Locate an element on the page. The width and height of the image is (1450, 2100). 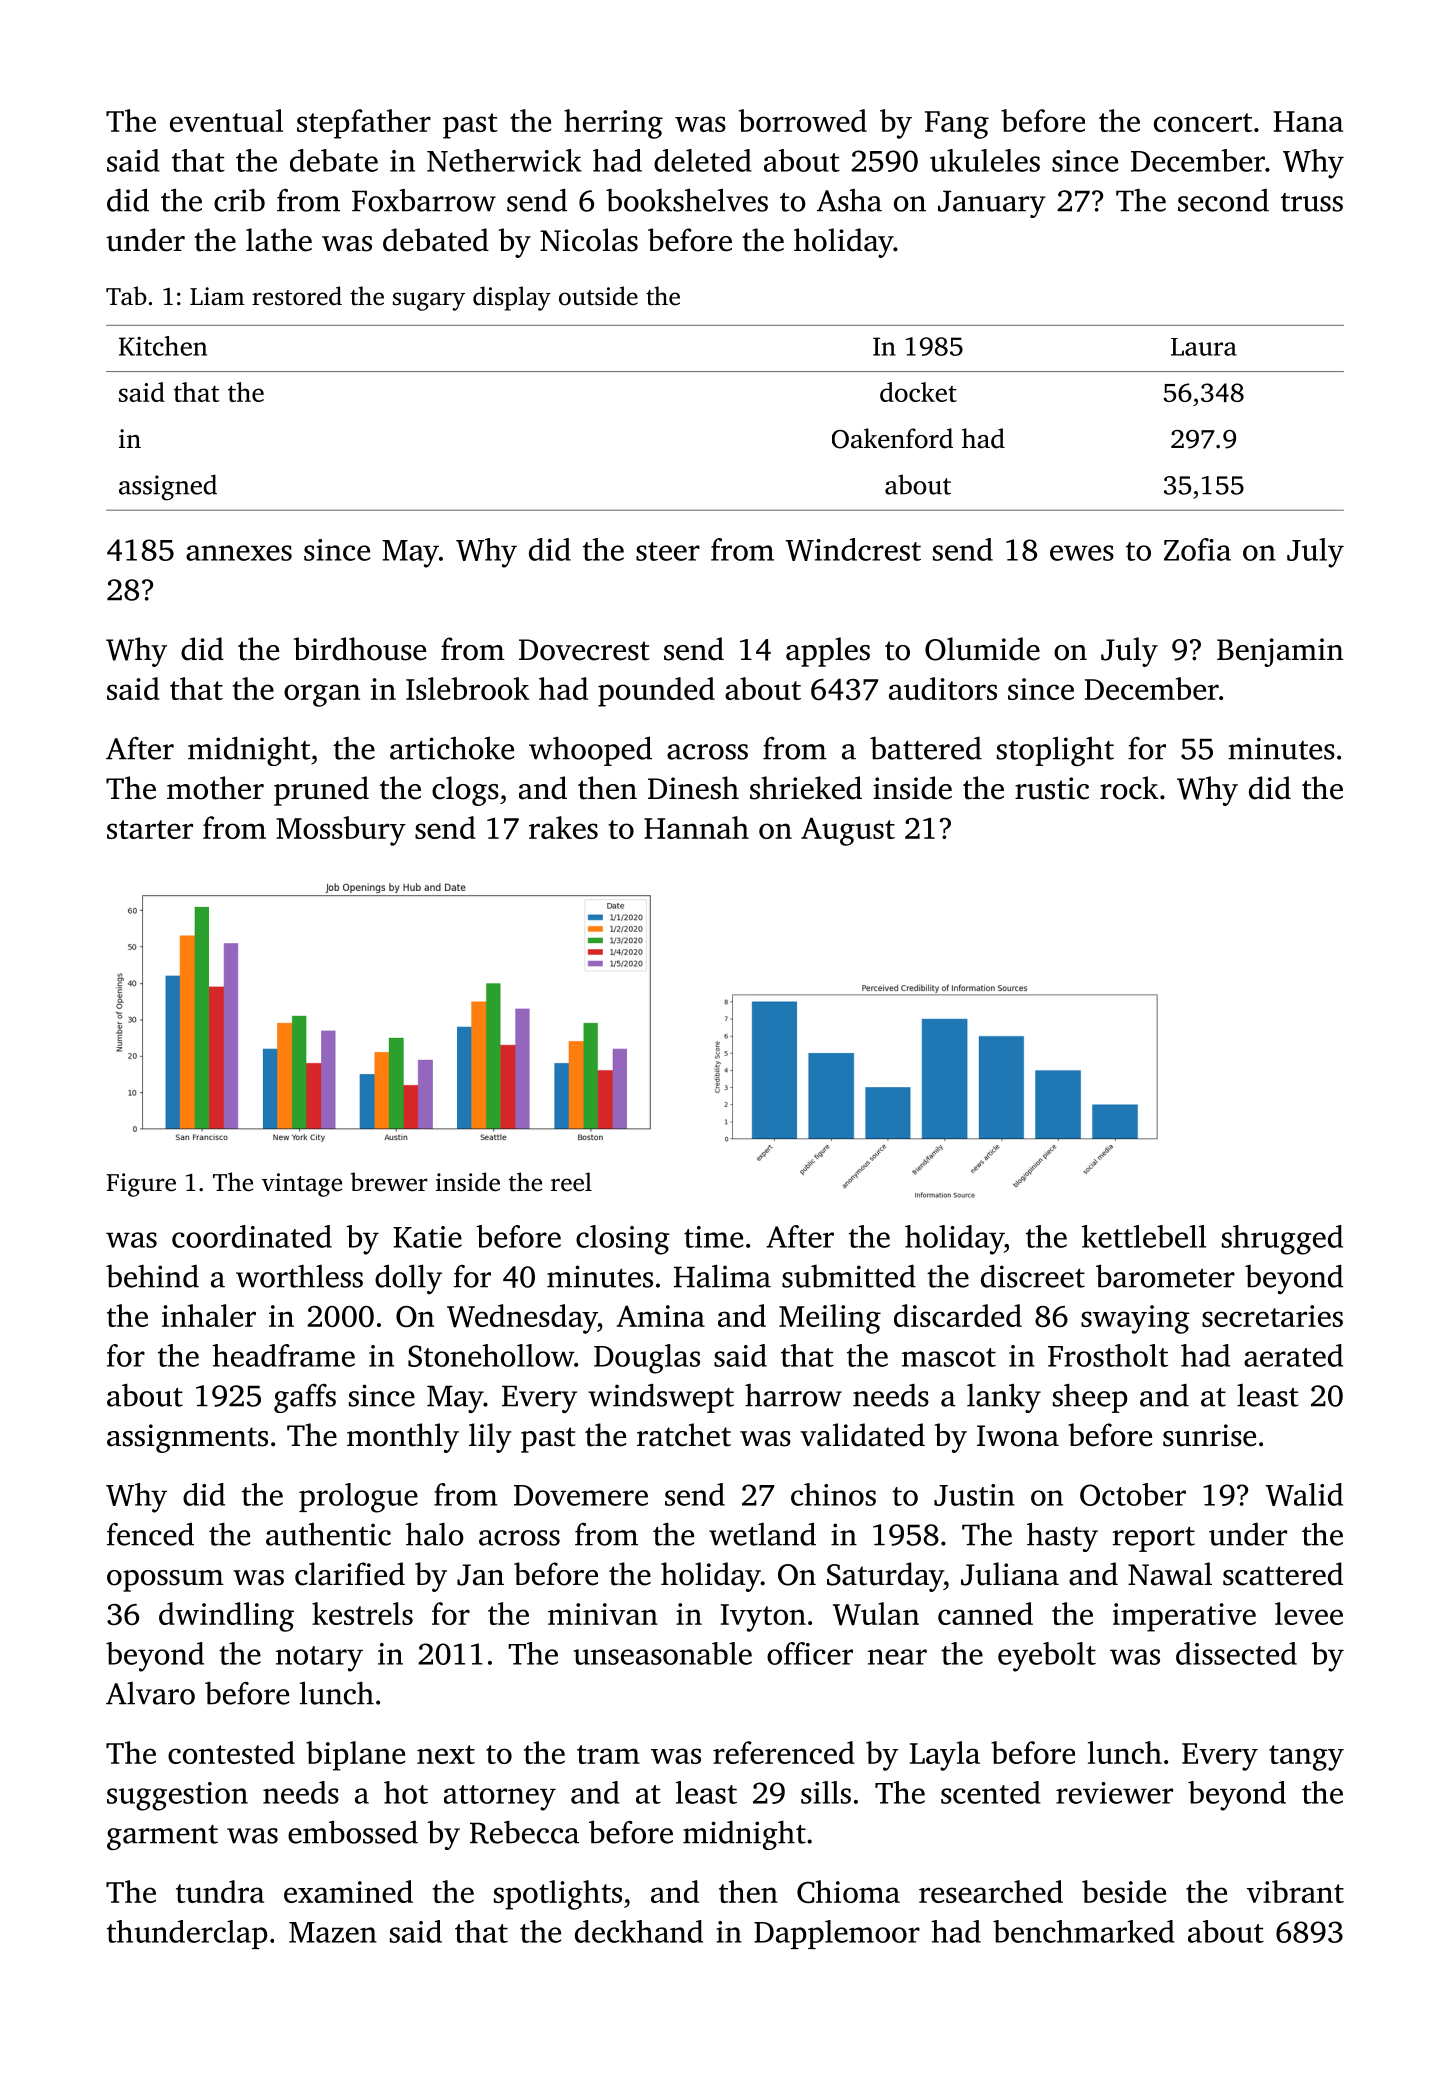
Zofia is located at coordinates (1197, 549).
